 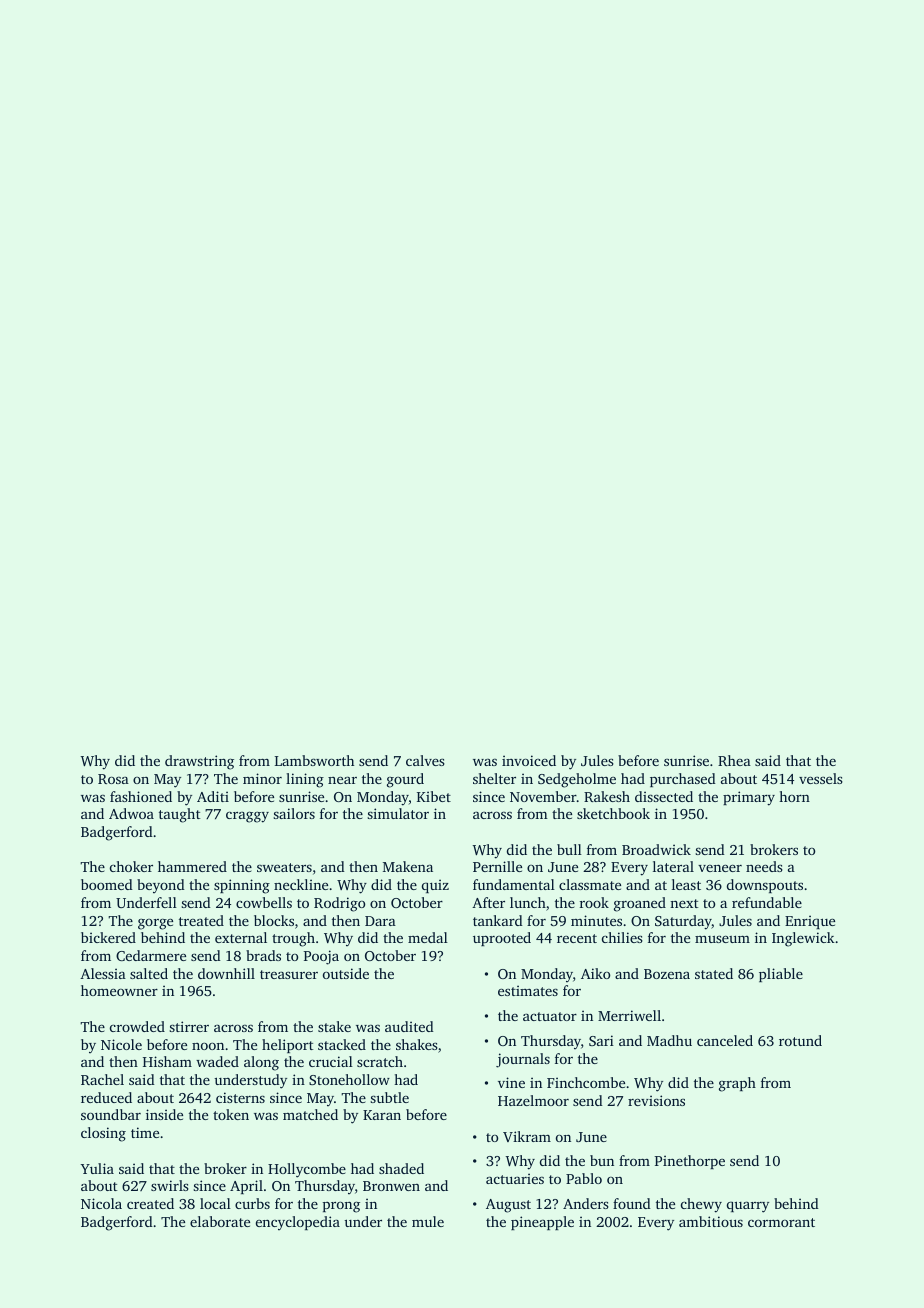 I want to click on token, so click(x=231, y=1114).
